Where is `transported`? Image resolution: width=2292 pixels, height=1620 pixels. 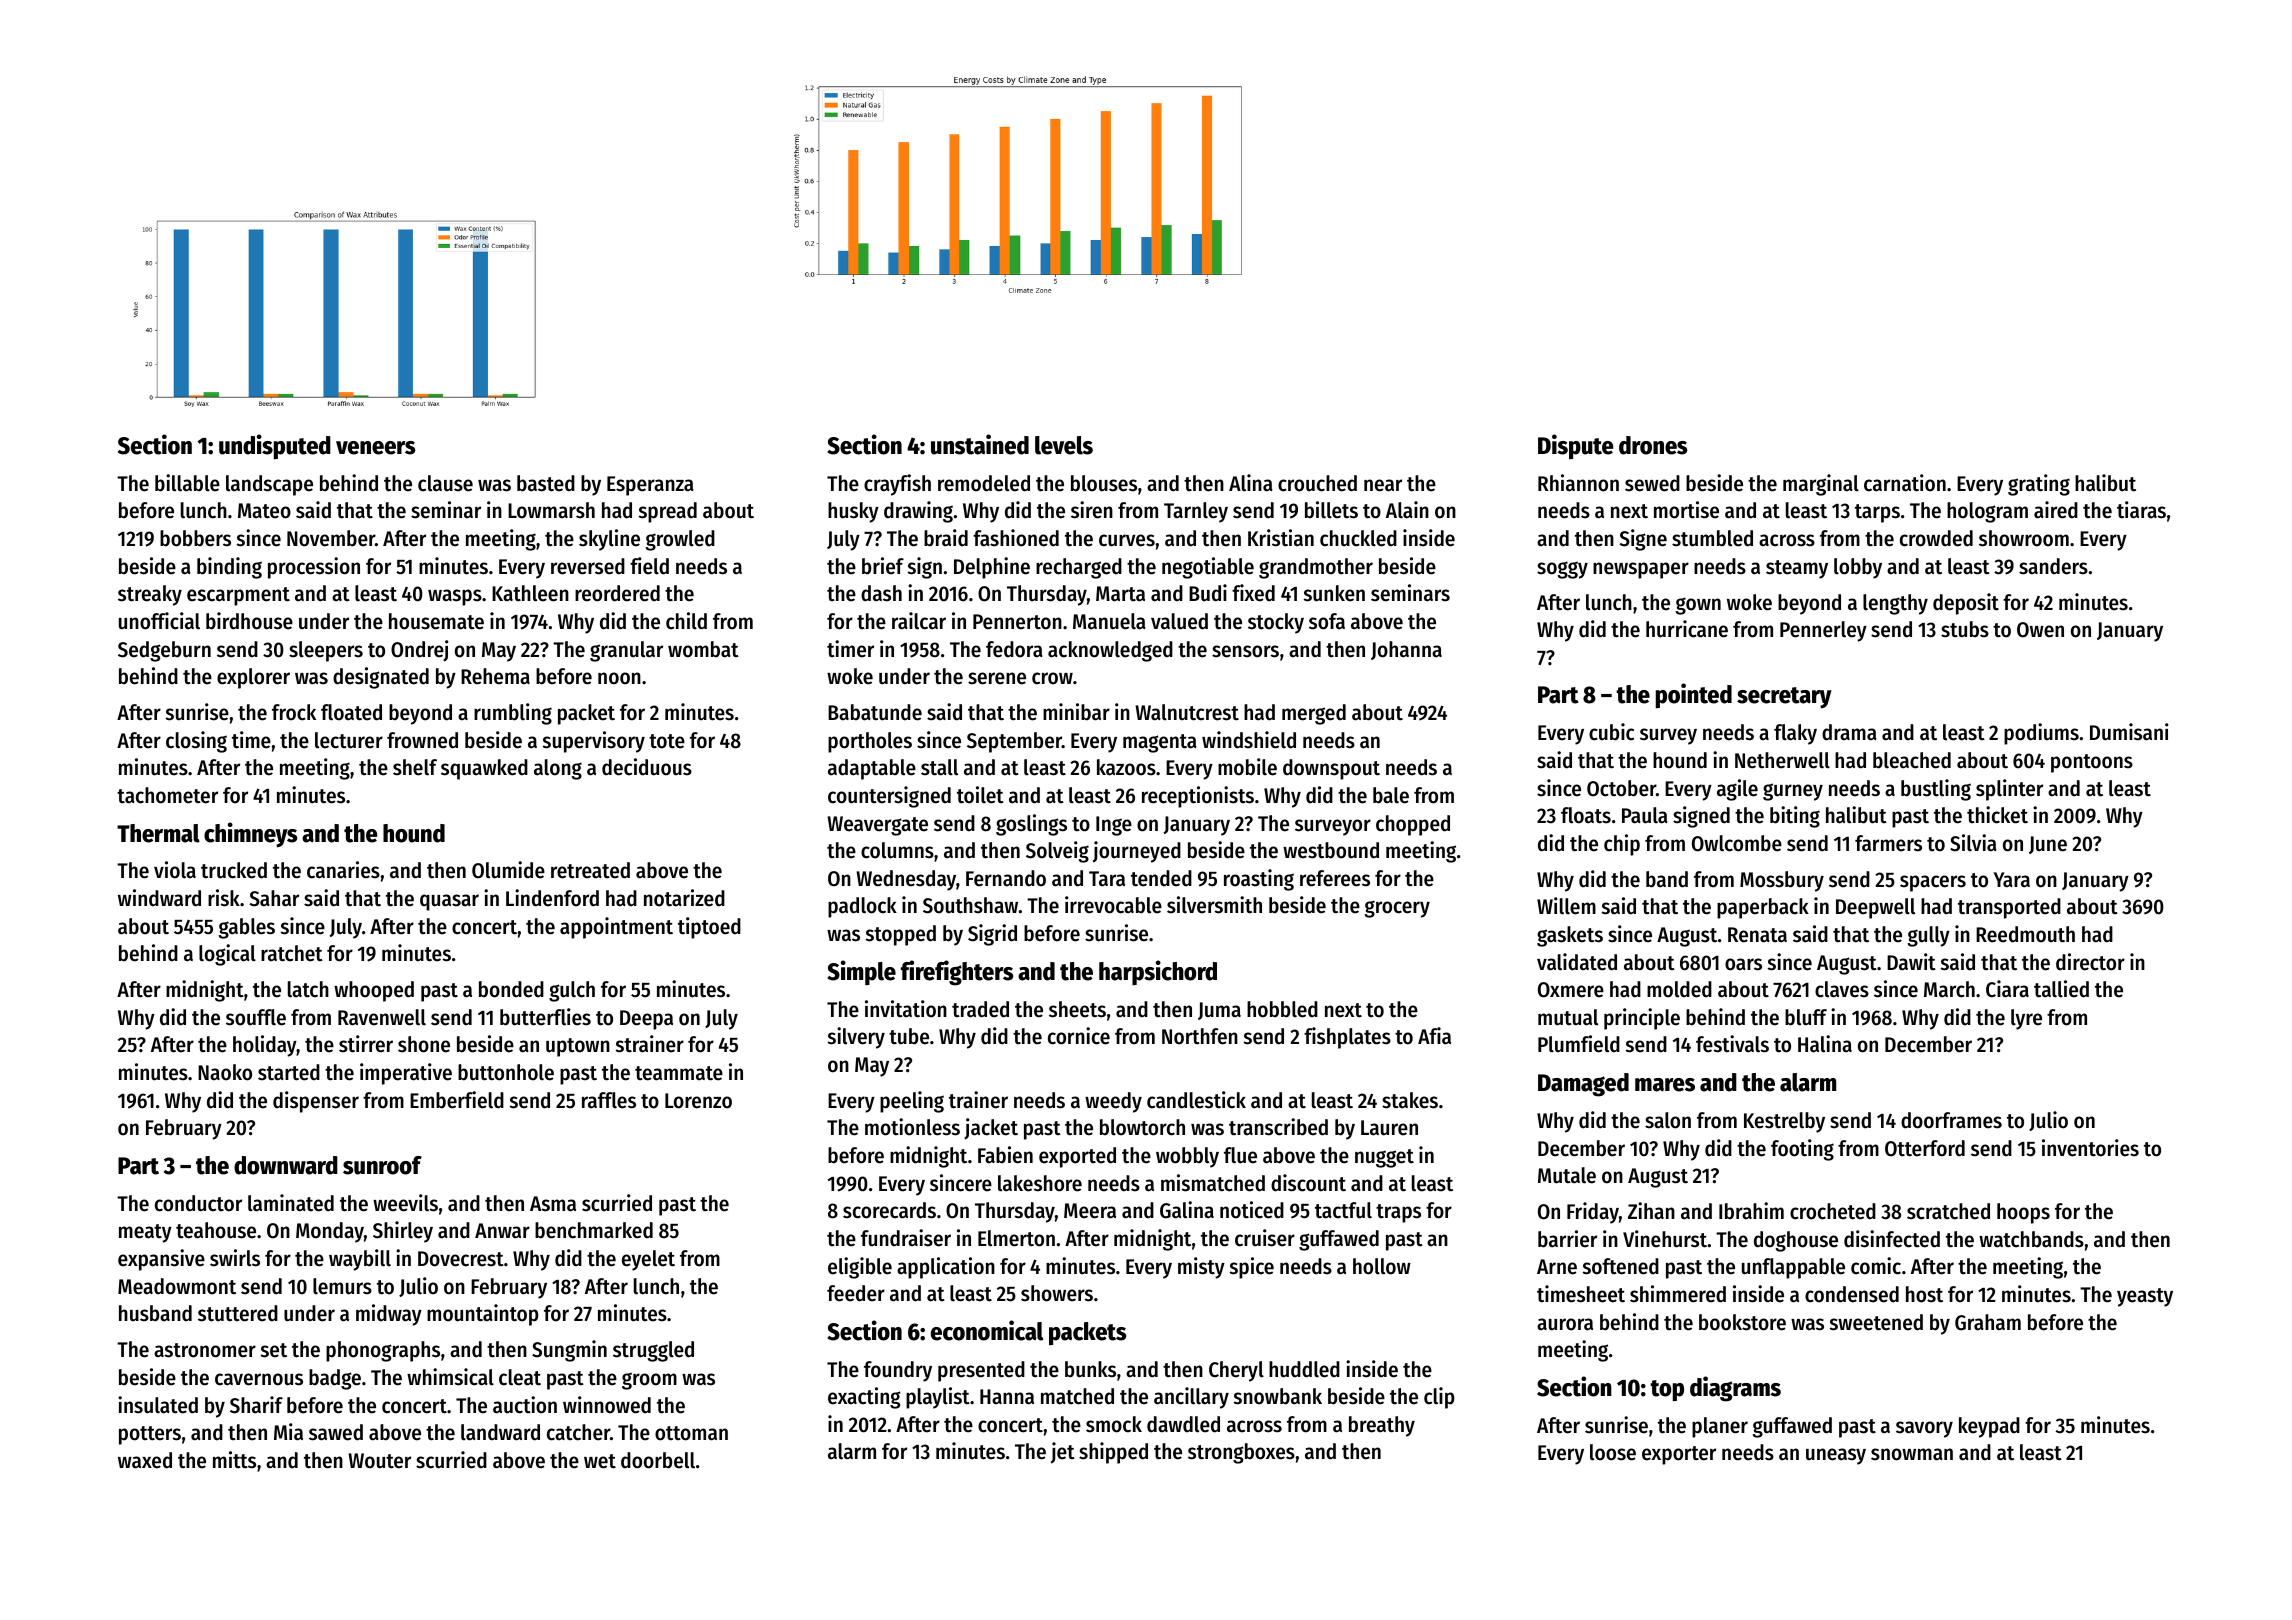 transported is located at coordinates (2009, 908).
